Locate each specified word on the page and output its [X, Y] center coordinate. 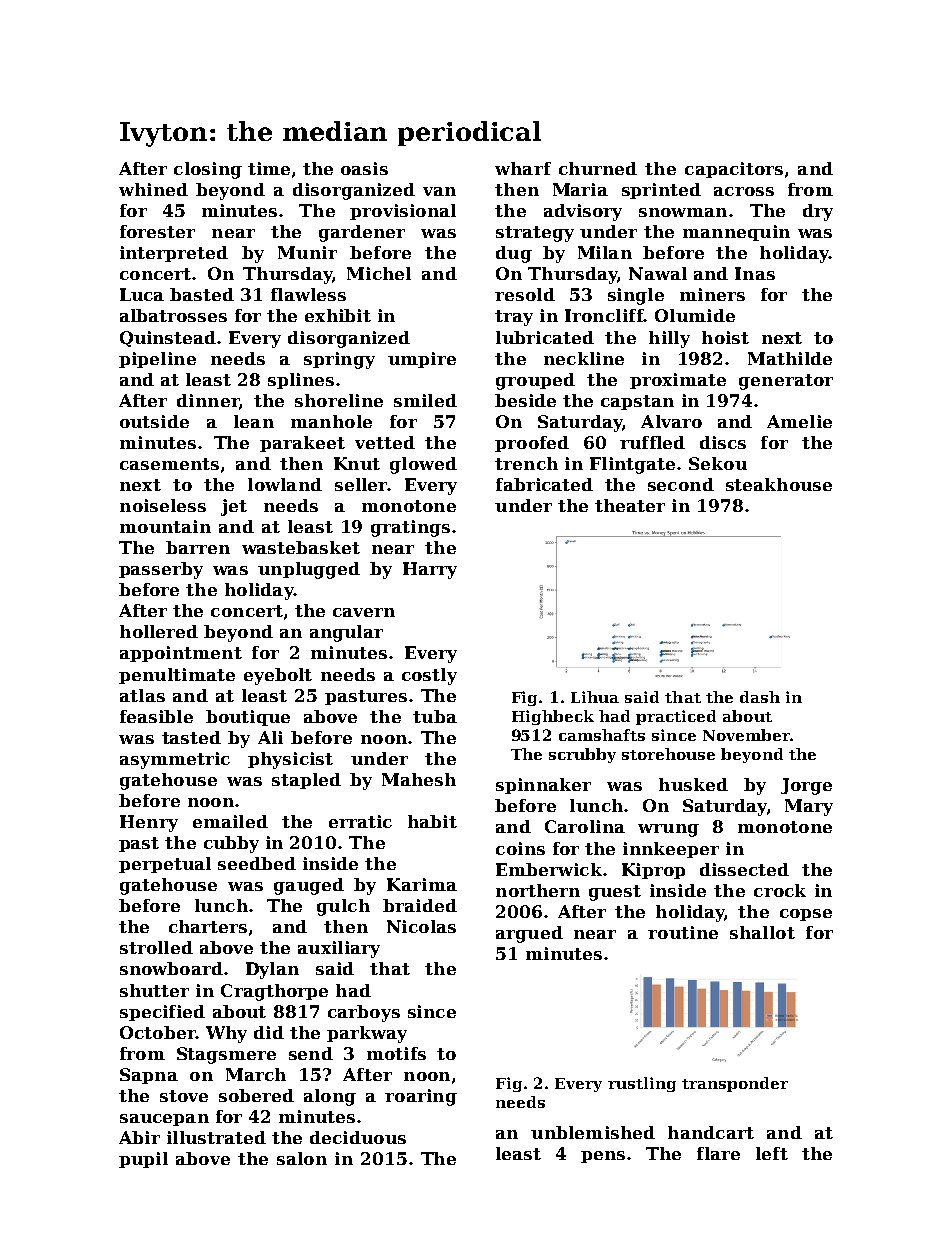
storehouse [668, 754]
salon [302, 1158]
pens [603, 1157]
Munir [307, 252]
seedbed [257, 863]
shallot [762, 932]
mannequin [736, 233]
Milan [605, 252]
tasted [191, 737]
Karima [422, 884]
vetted [385, 442]
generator [786, 382]
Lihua [595, 697]
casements [169, 464]
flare [718, 1153]
